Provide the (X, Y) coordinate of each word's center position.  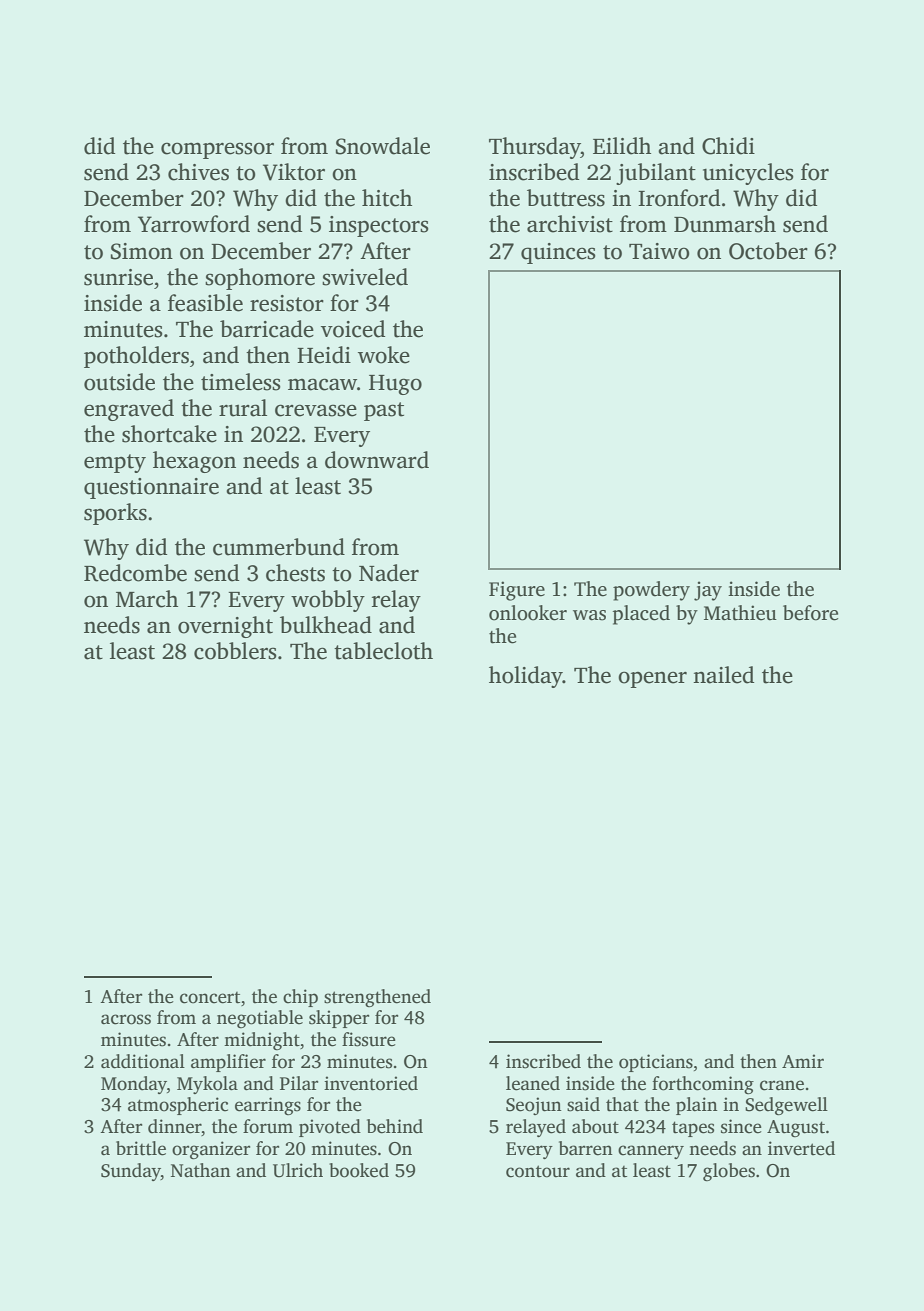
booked (359, 1170)
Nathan (201, 1170)
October (768, 251)
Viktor (294, 172)
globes (729, 1172)
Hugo (395, 385)
